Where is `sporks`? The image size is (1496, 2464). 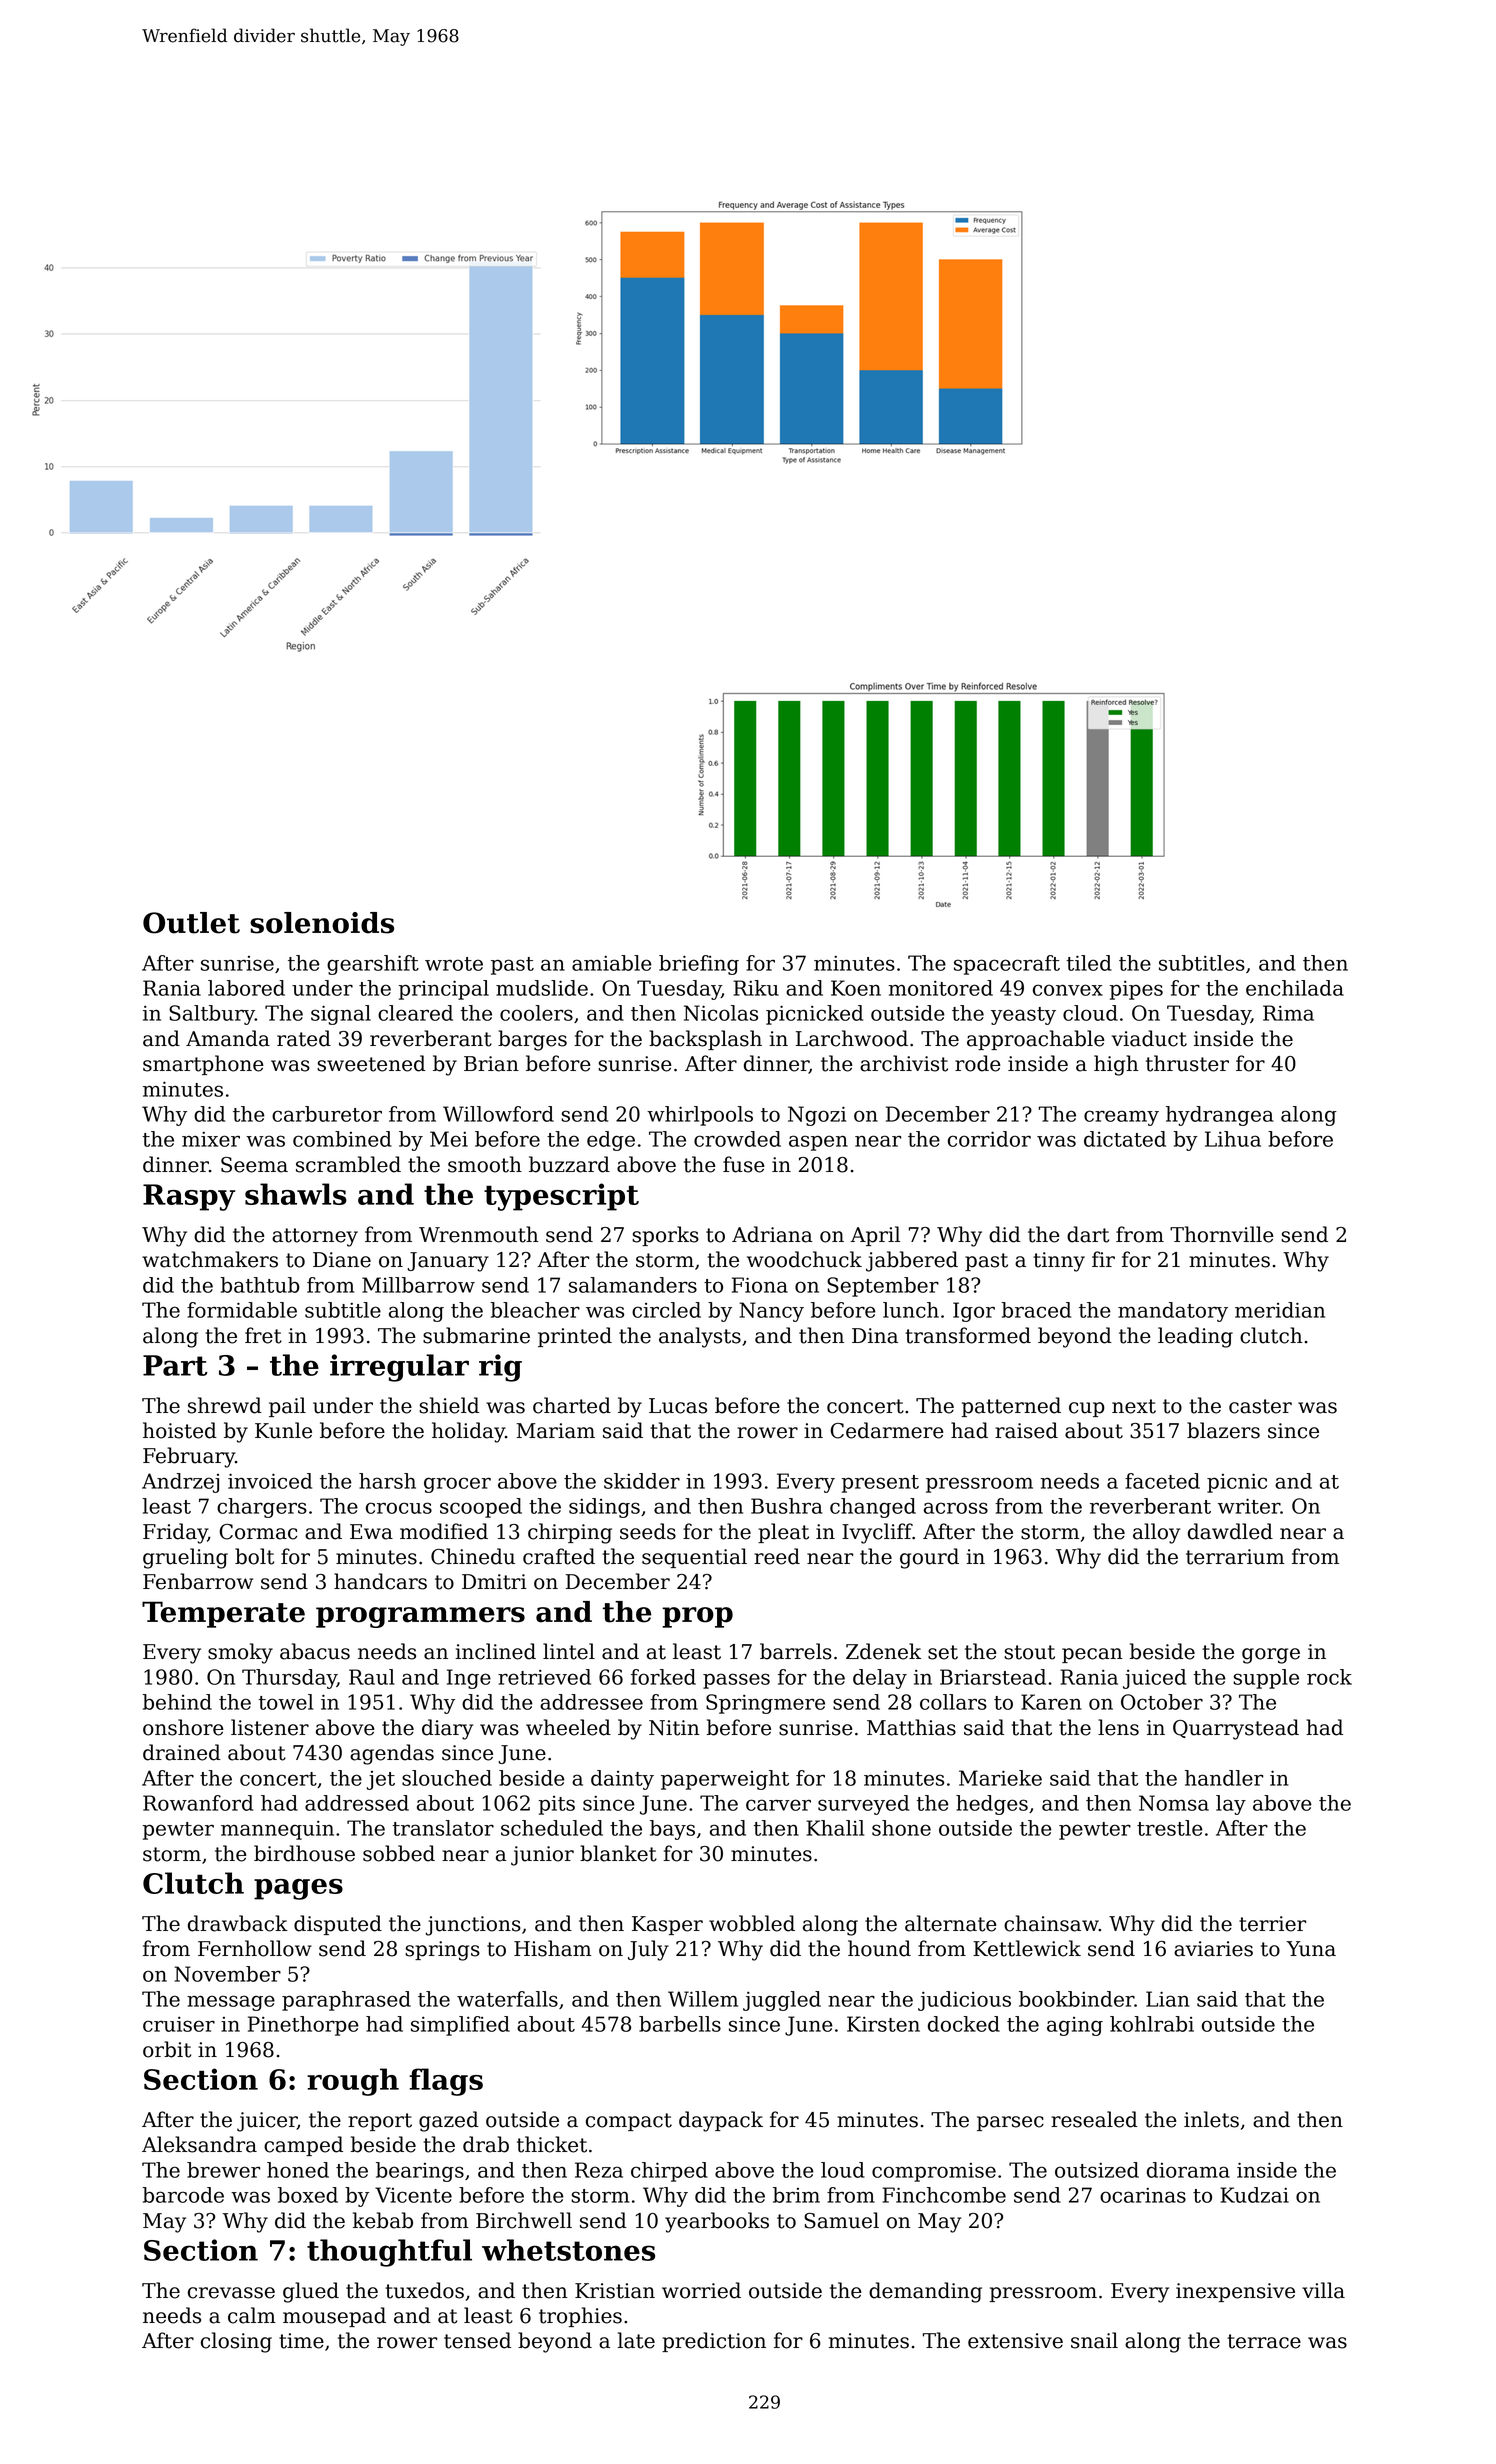 sporks is located at coordinates (665, 1236).
